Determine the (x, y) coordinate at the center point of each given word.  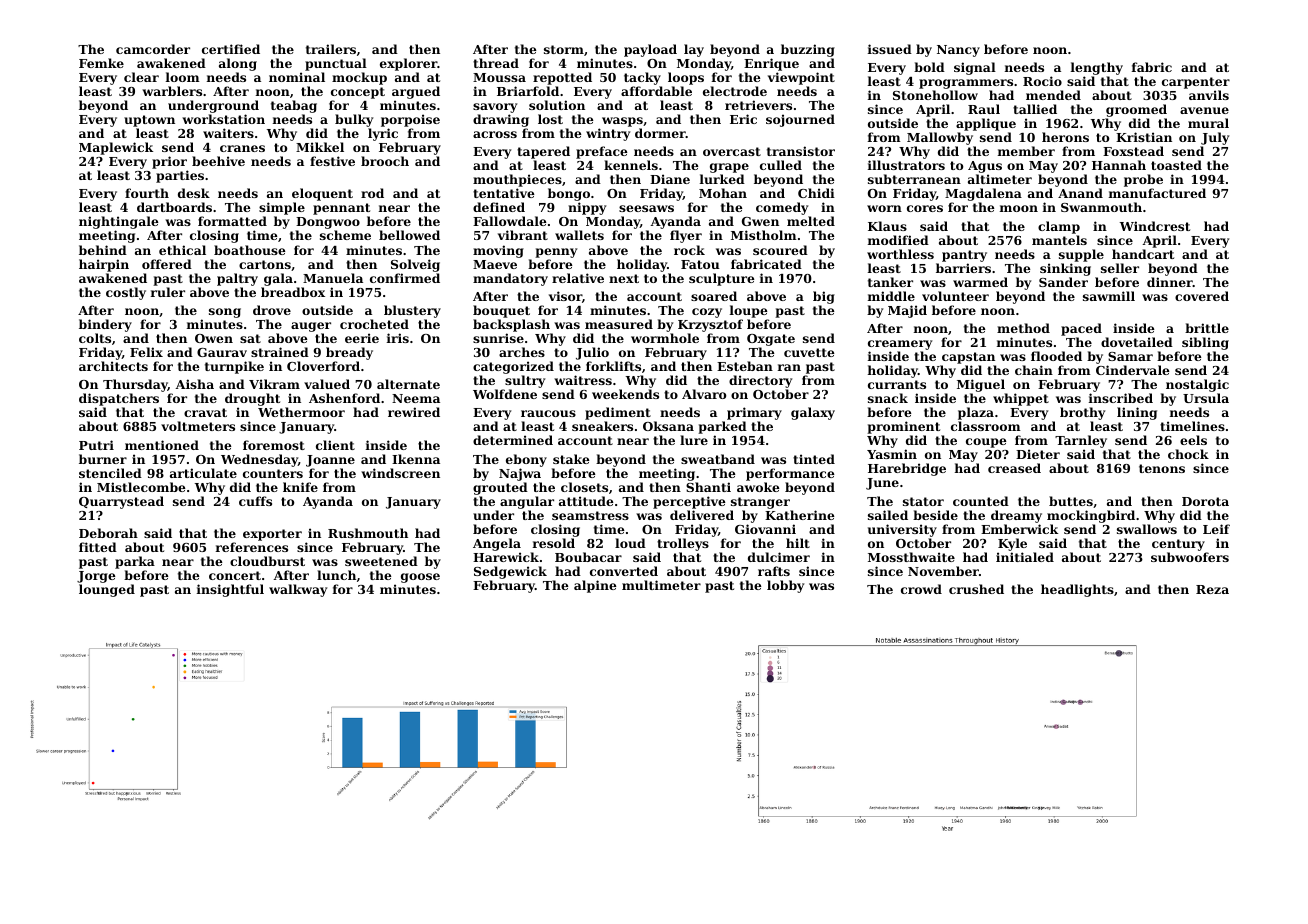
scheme (345, 235)
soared (714, 296)
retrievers (758, 105)
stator (923, 501)
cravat (205, 412)
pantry (964, 256)
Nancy (958, 51)
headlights (1077, 590)
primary (754, 413)
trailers (331, 49)
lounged (107, 590)
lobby (785, 586)
